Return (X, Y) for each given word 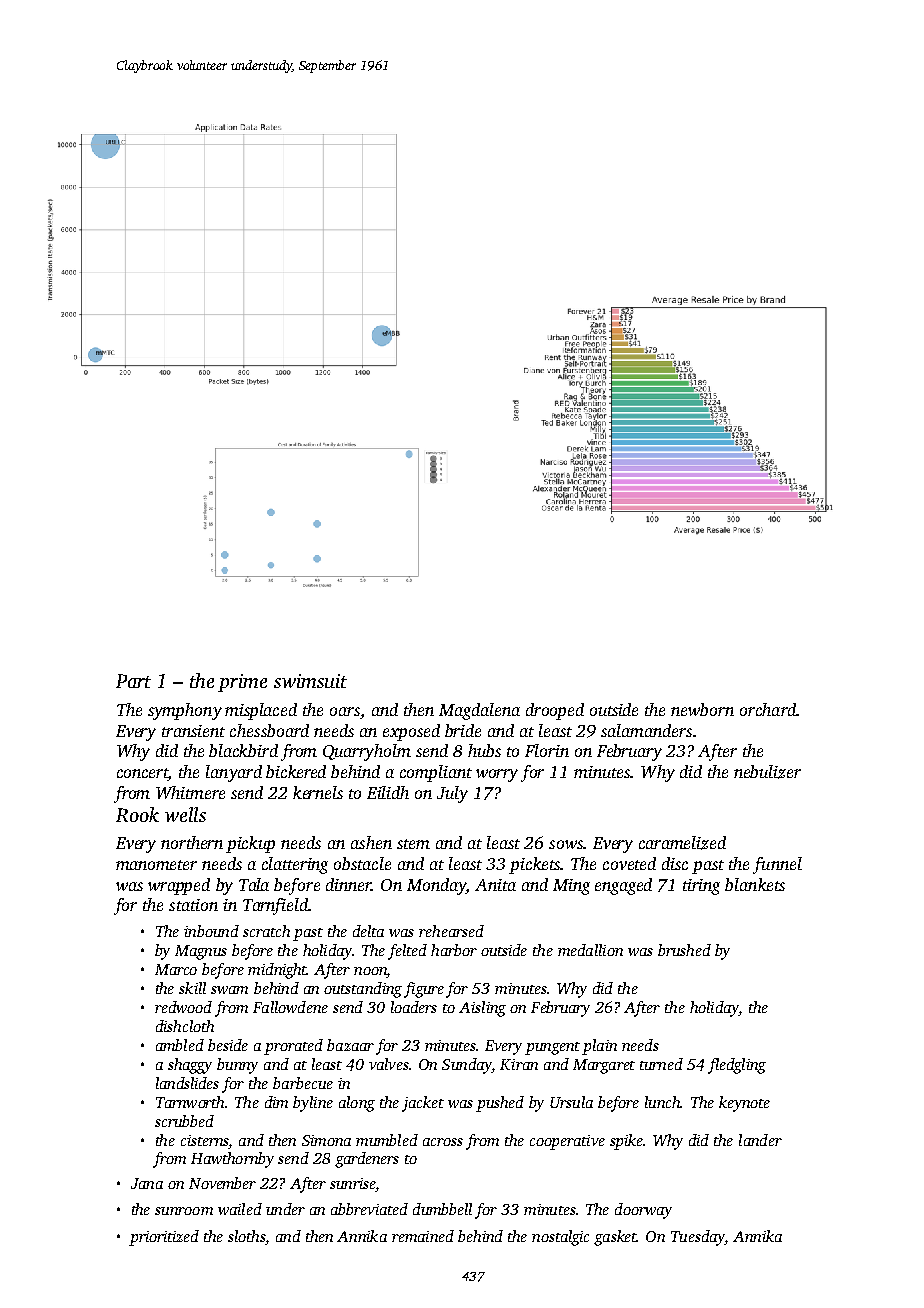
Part (133, 681)
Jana (147, 1183)
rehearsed (451, 931)
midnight (277, 971)
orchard (768, 709)
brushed (684, 950)
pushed (500, 1104)
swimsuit (310, 681)
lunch (663, 1102)
